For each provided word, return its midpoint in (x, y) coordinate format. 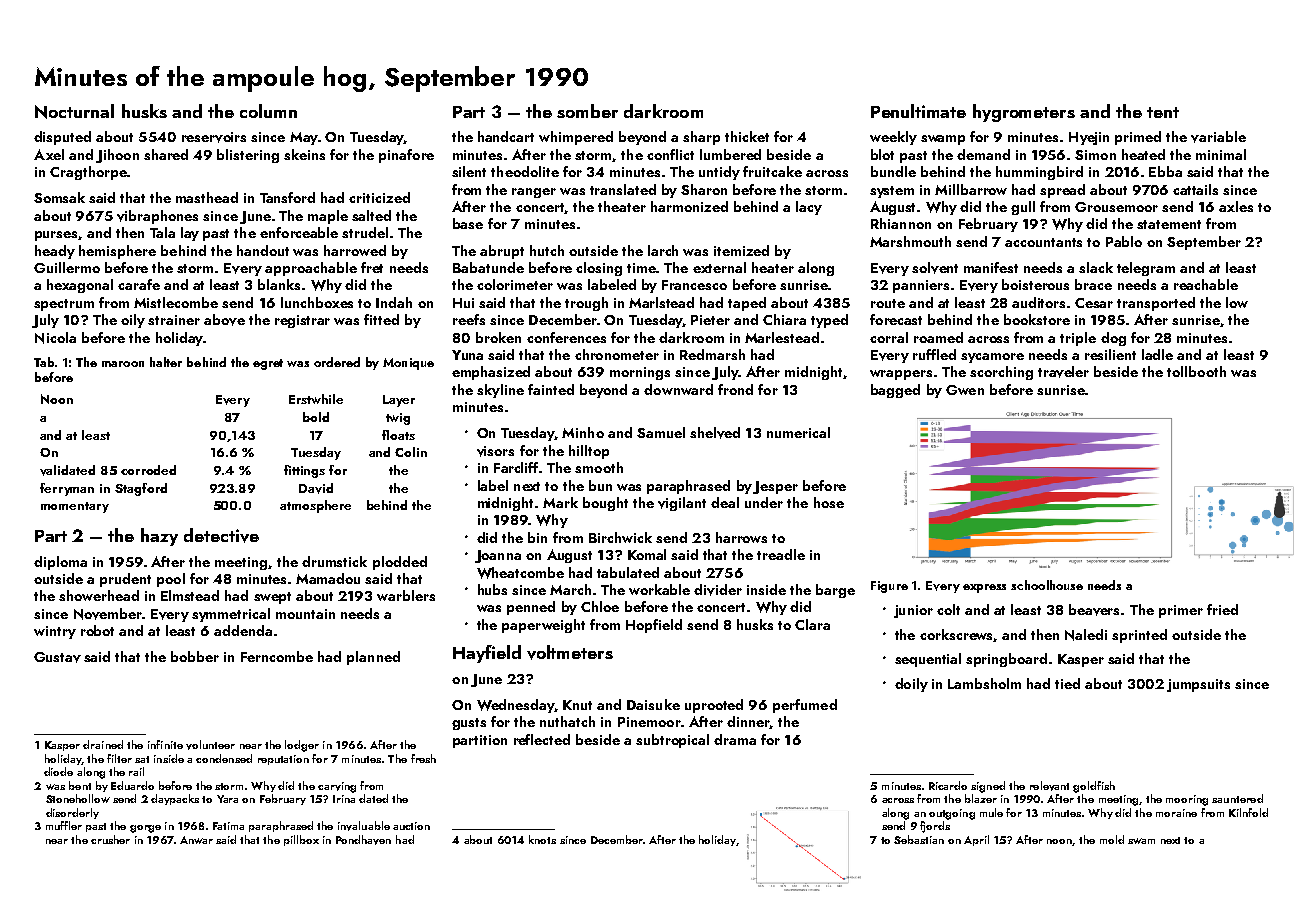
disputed (62, 138)
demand (983, 154)
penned (531, 608)
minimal (1221, 154)
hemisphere (117, 252)
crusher (110, 839)
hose (829, 502)
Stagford (141, 489)
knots (542, 839)
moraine (1176, 813)
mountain (305, 614)
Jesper (775, 487)
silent (469, 171)
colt (948, 609)
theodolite (525, 171)
